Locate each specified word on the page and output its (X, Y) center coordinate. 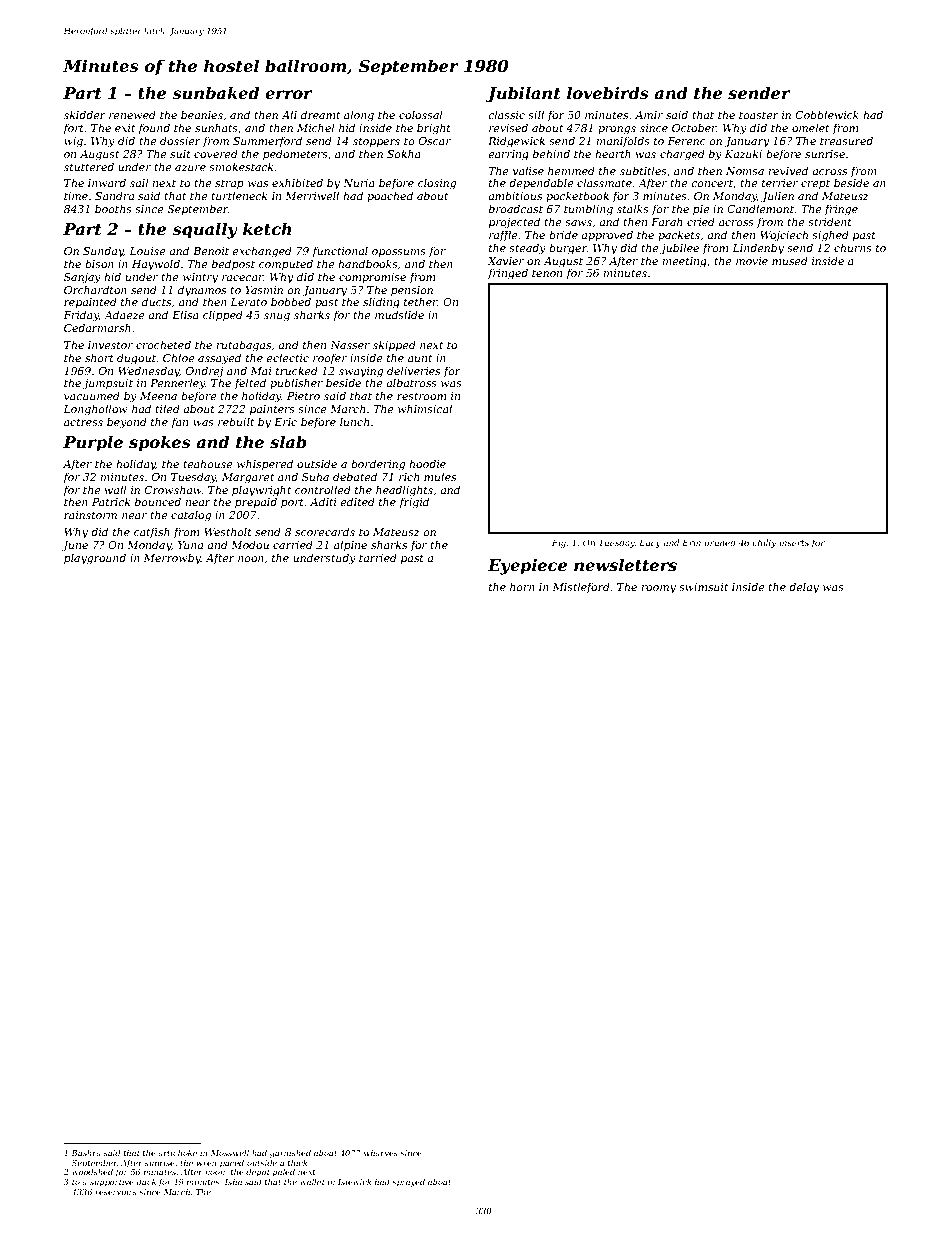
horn (522, 586)
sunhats (216, 127)
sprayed (408, 1183)
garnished (290, 1154)
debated (355, 476)
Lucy (650, 543)
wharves (381, 1153)
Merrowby (172, 559)
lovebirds (608, 92)
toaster (759, 115)
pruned (720, 543)
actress (83, 422)
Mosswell (230, 1153)
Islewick (354, 1182)
